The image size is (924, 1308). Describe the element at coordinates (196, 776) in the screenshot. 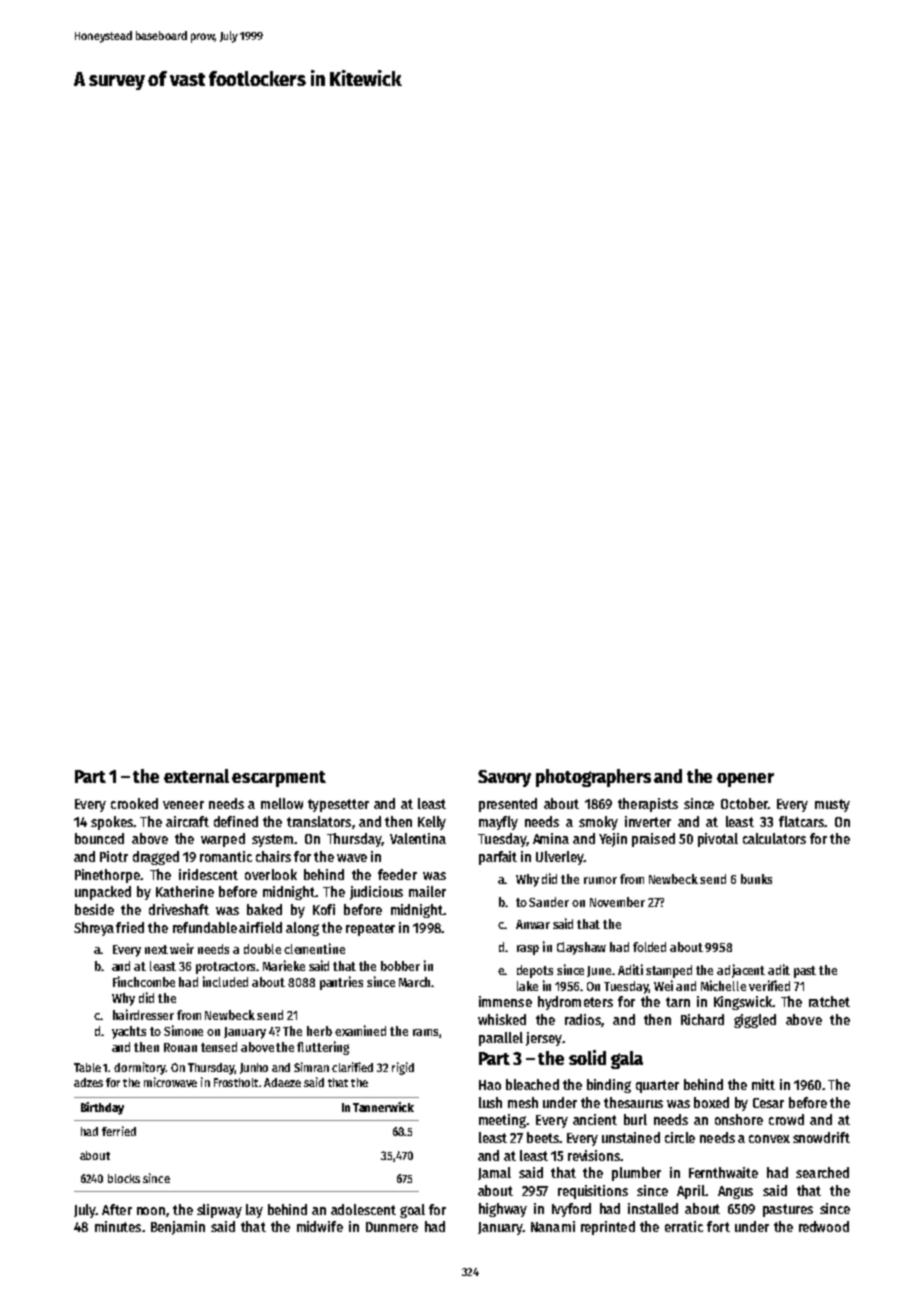

I see `external` at that location.
